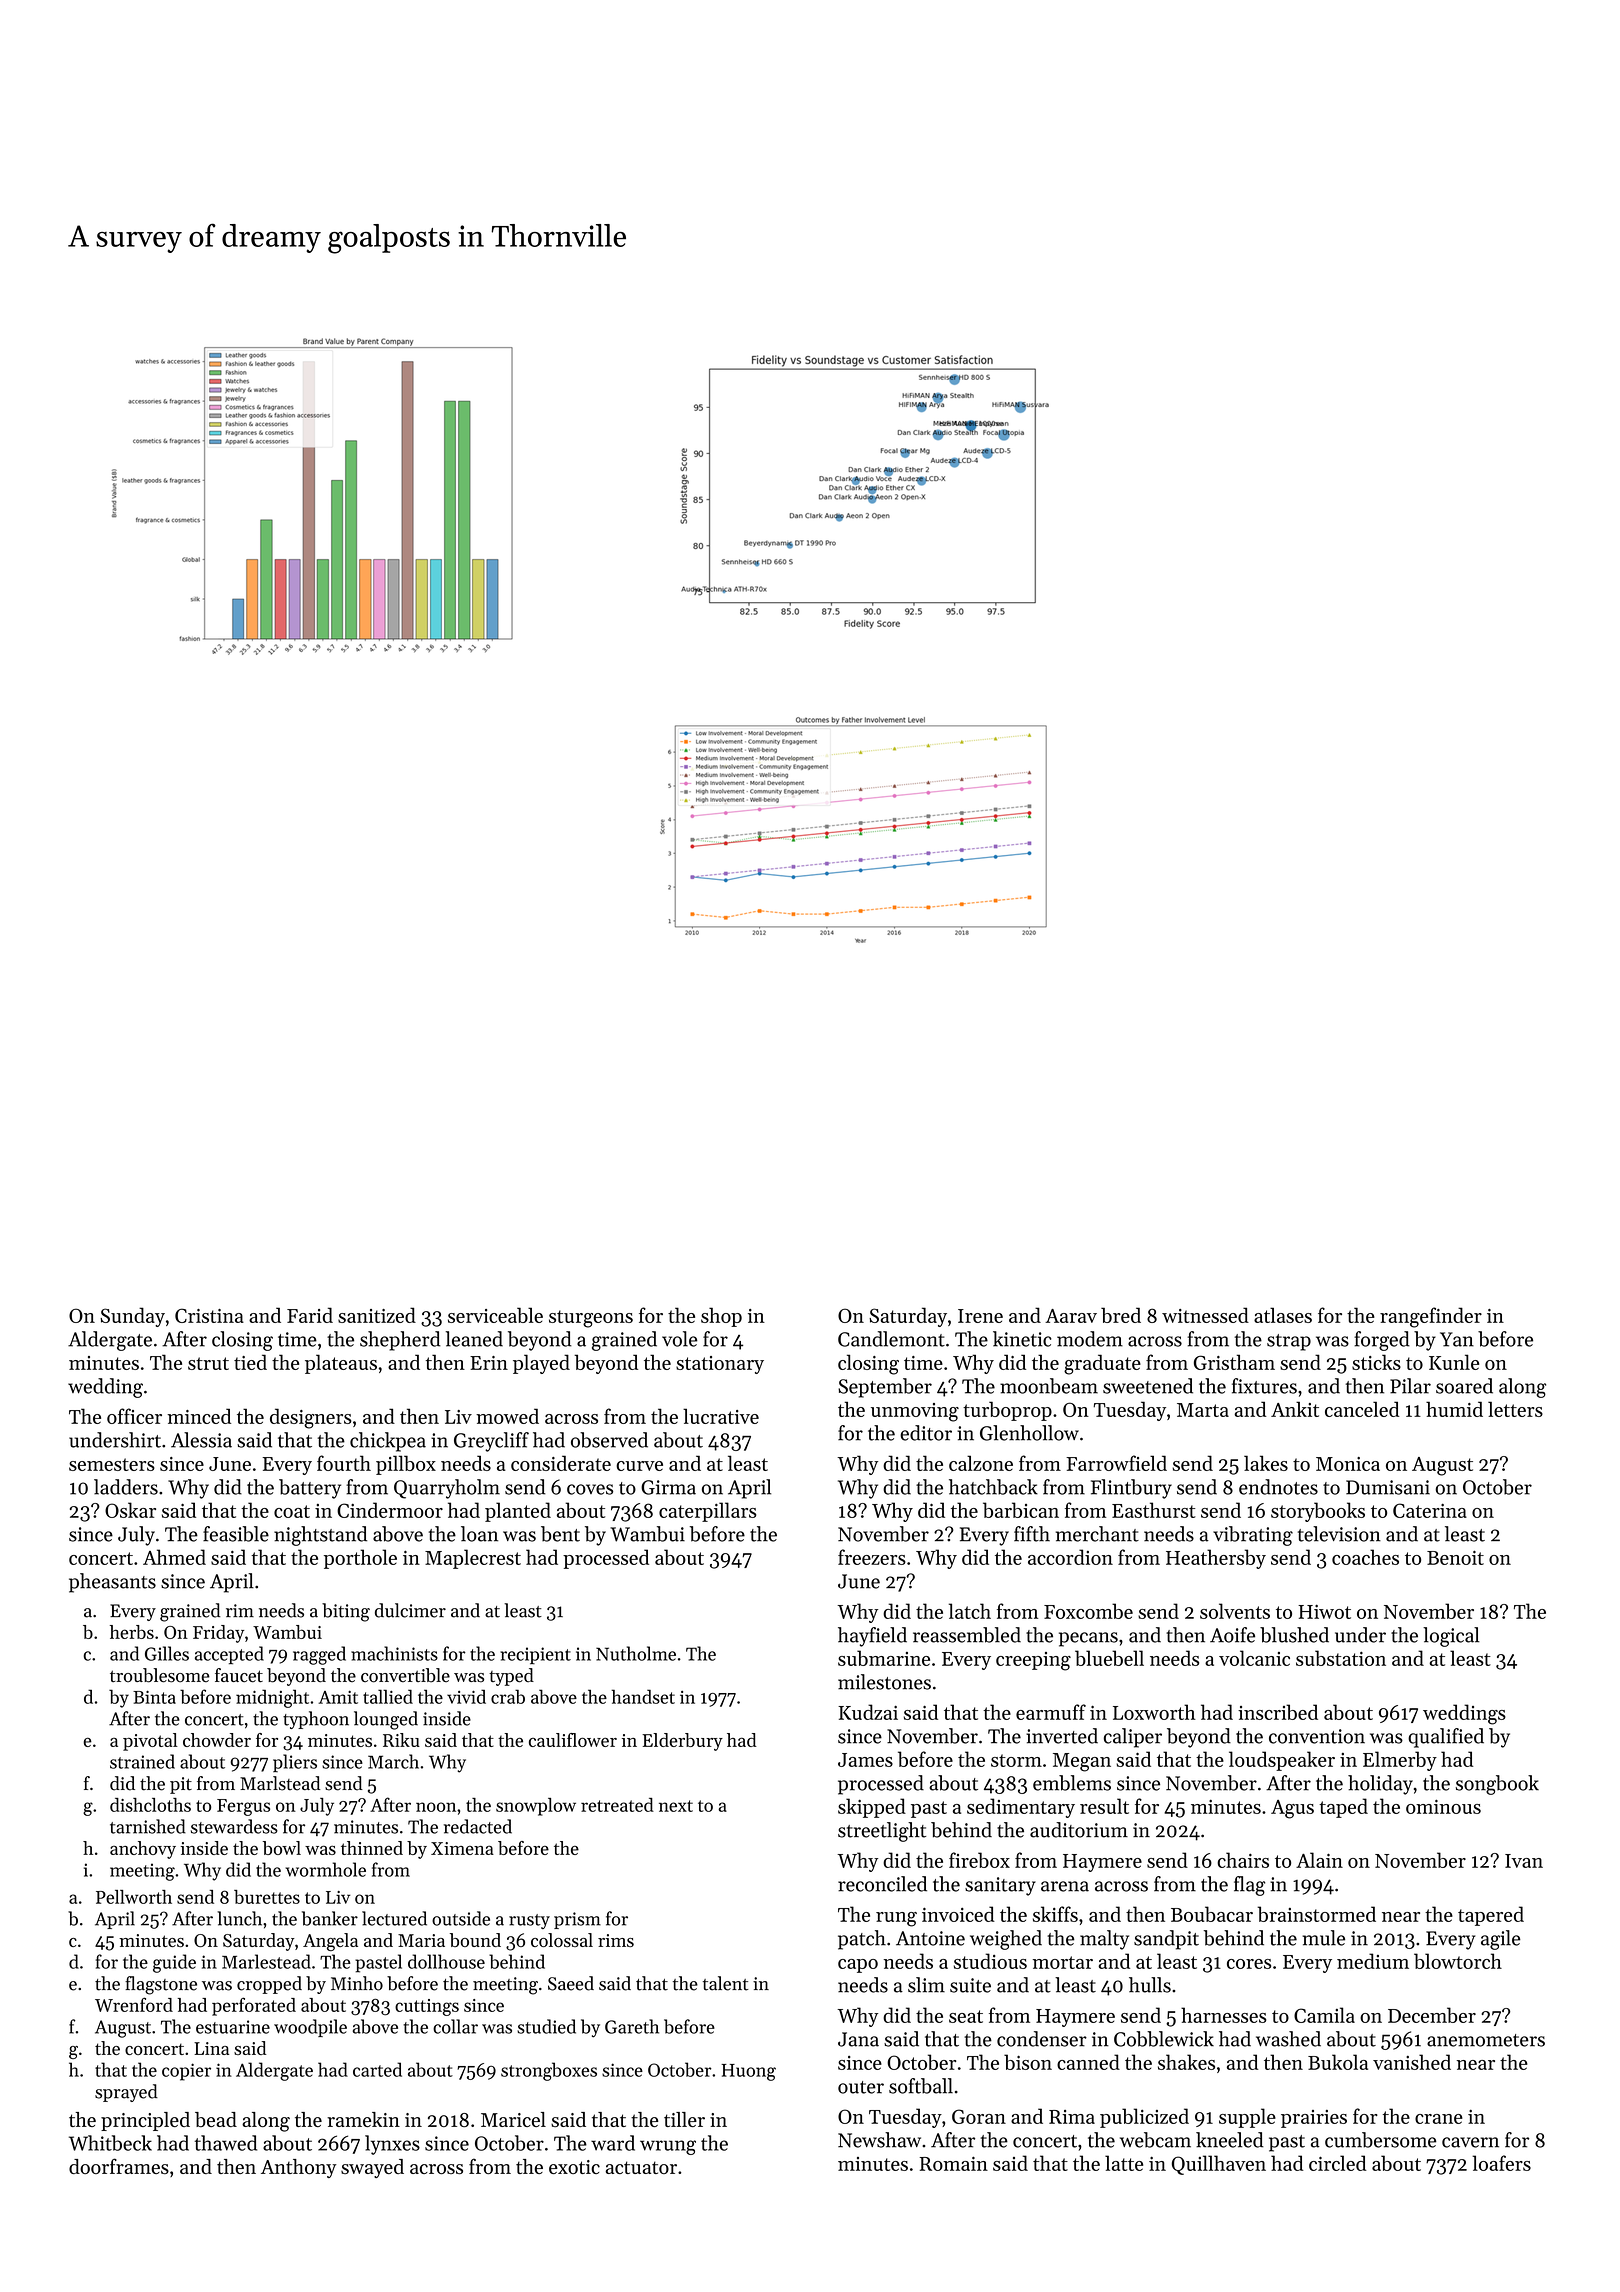 This image has width=1620, height=2292. Describe the element at coordinates (1446, 1738) in the image. I see `qualified` at that location.
